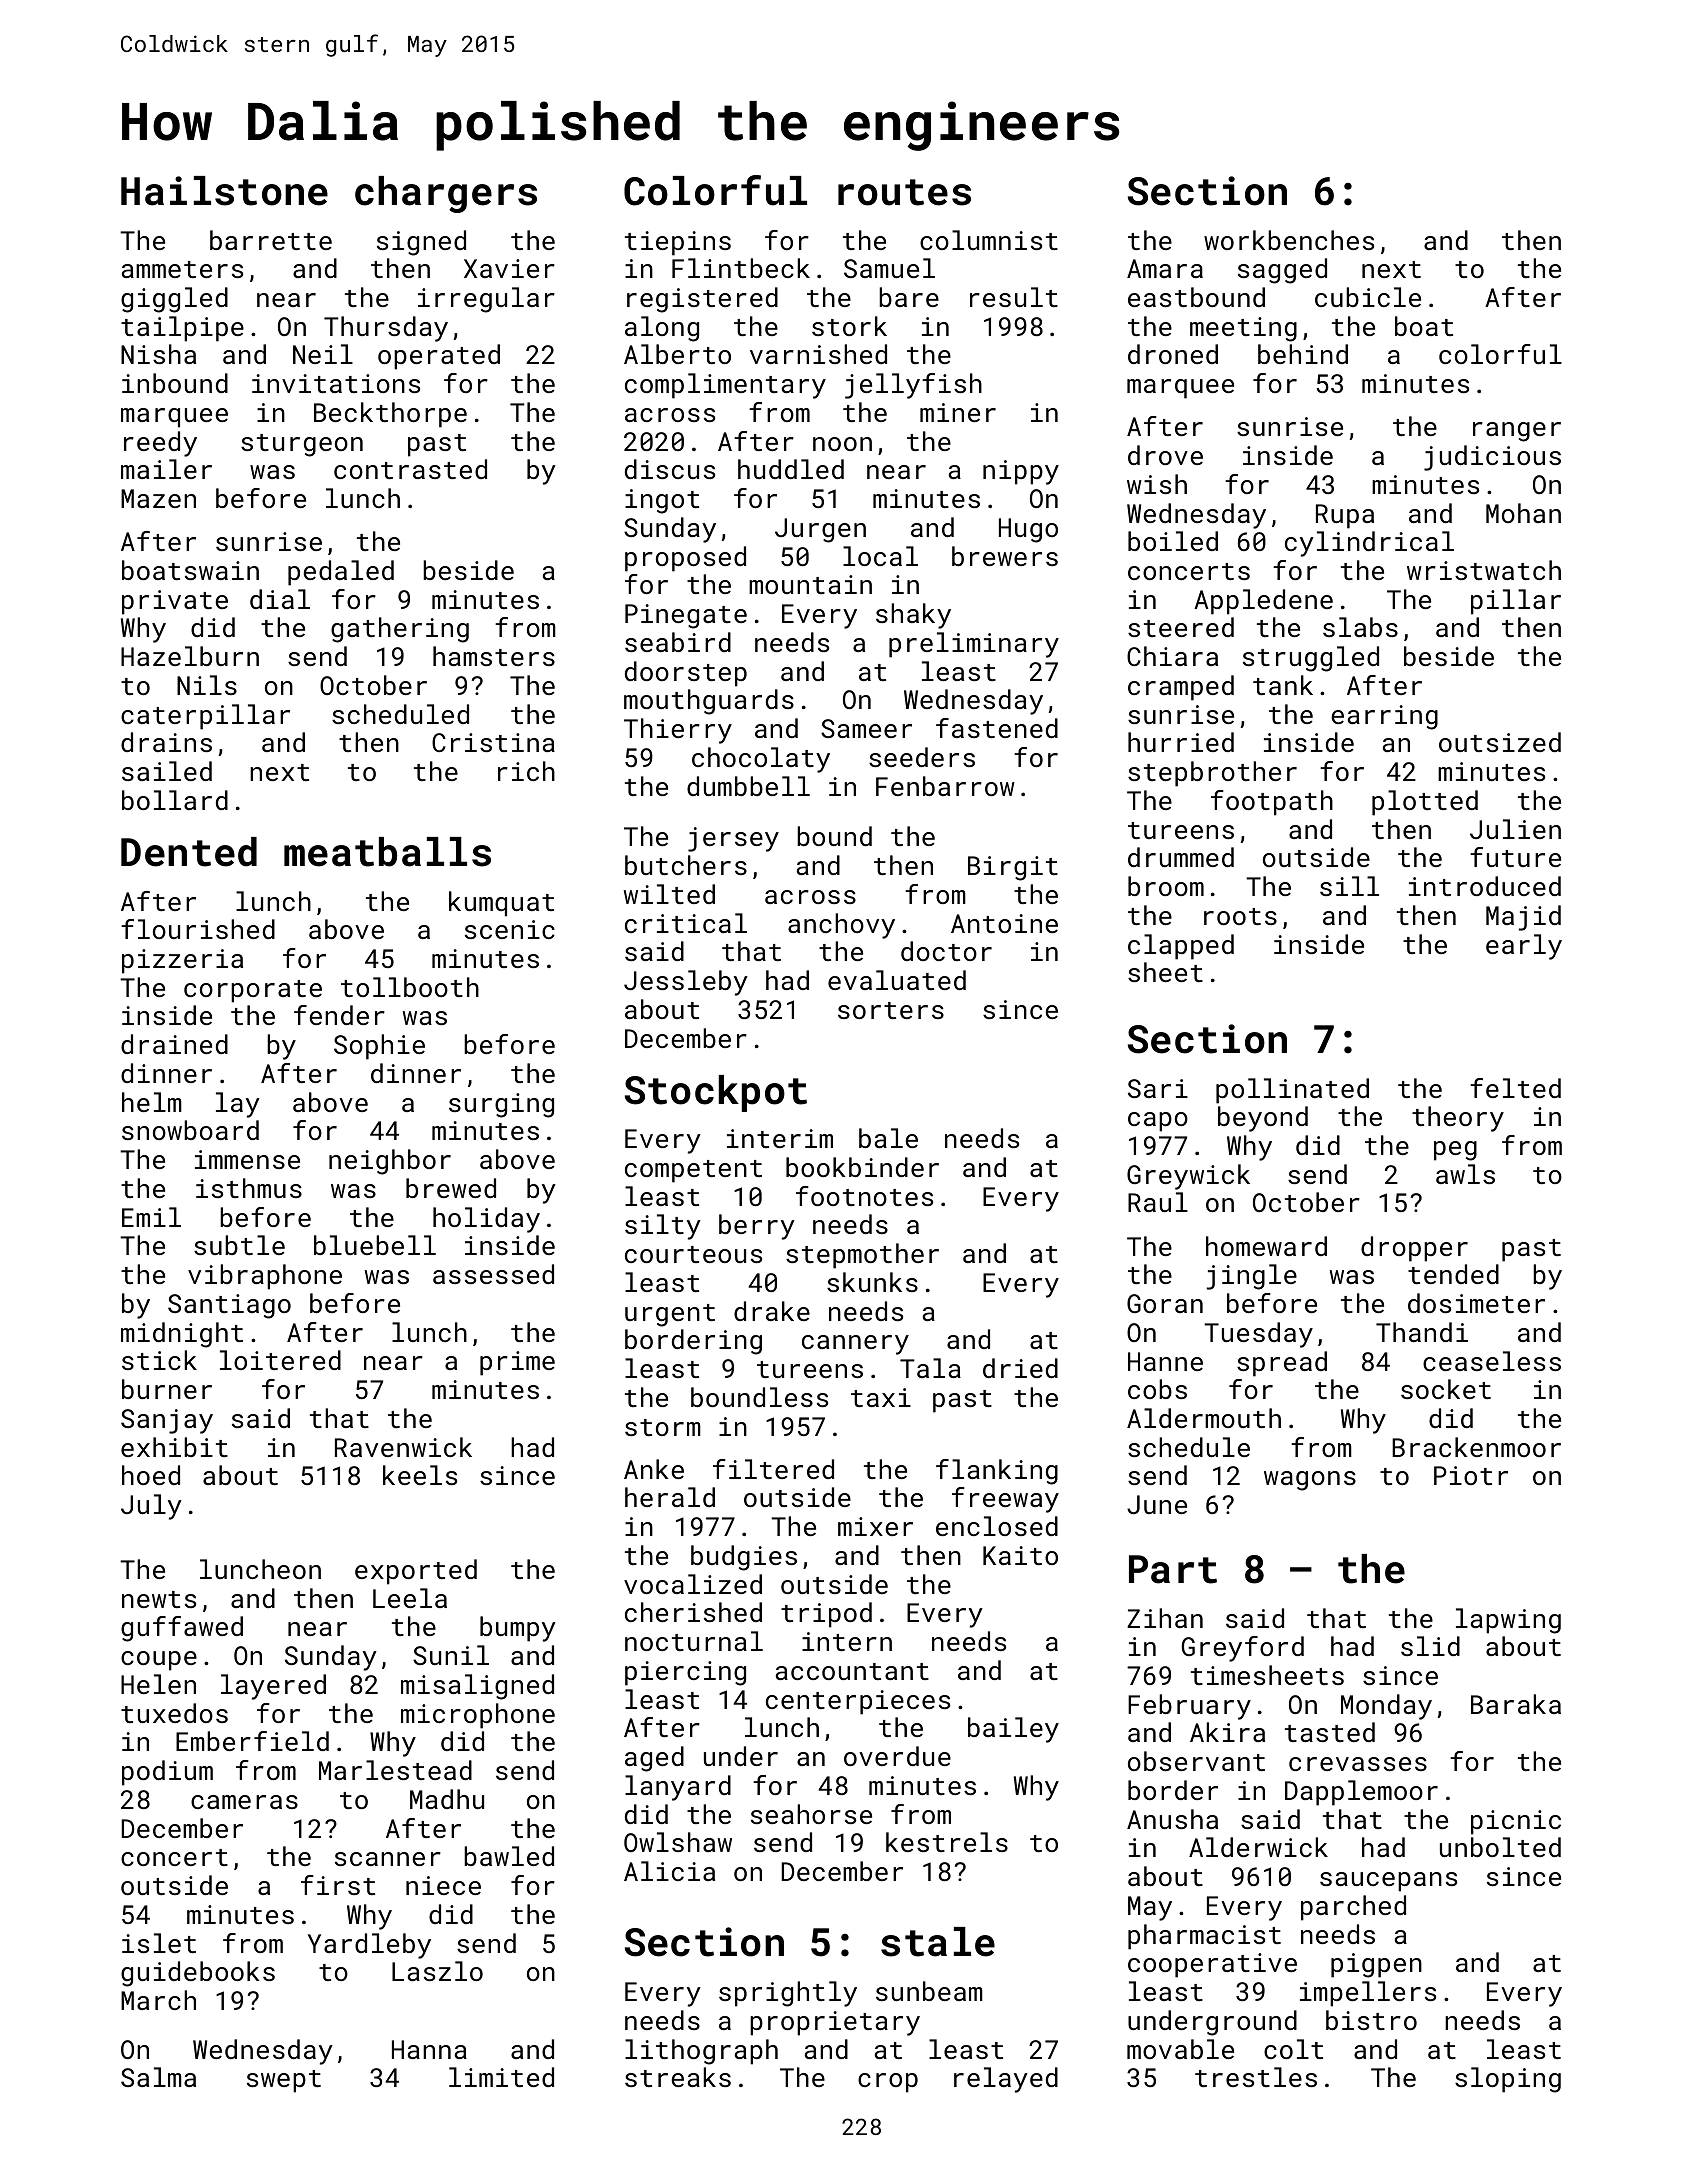 This screenshot has width=1683, height=2178. Describe the element at coordinates (1430, 1646) in the screenshot. I see `slid` at that location.
